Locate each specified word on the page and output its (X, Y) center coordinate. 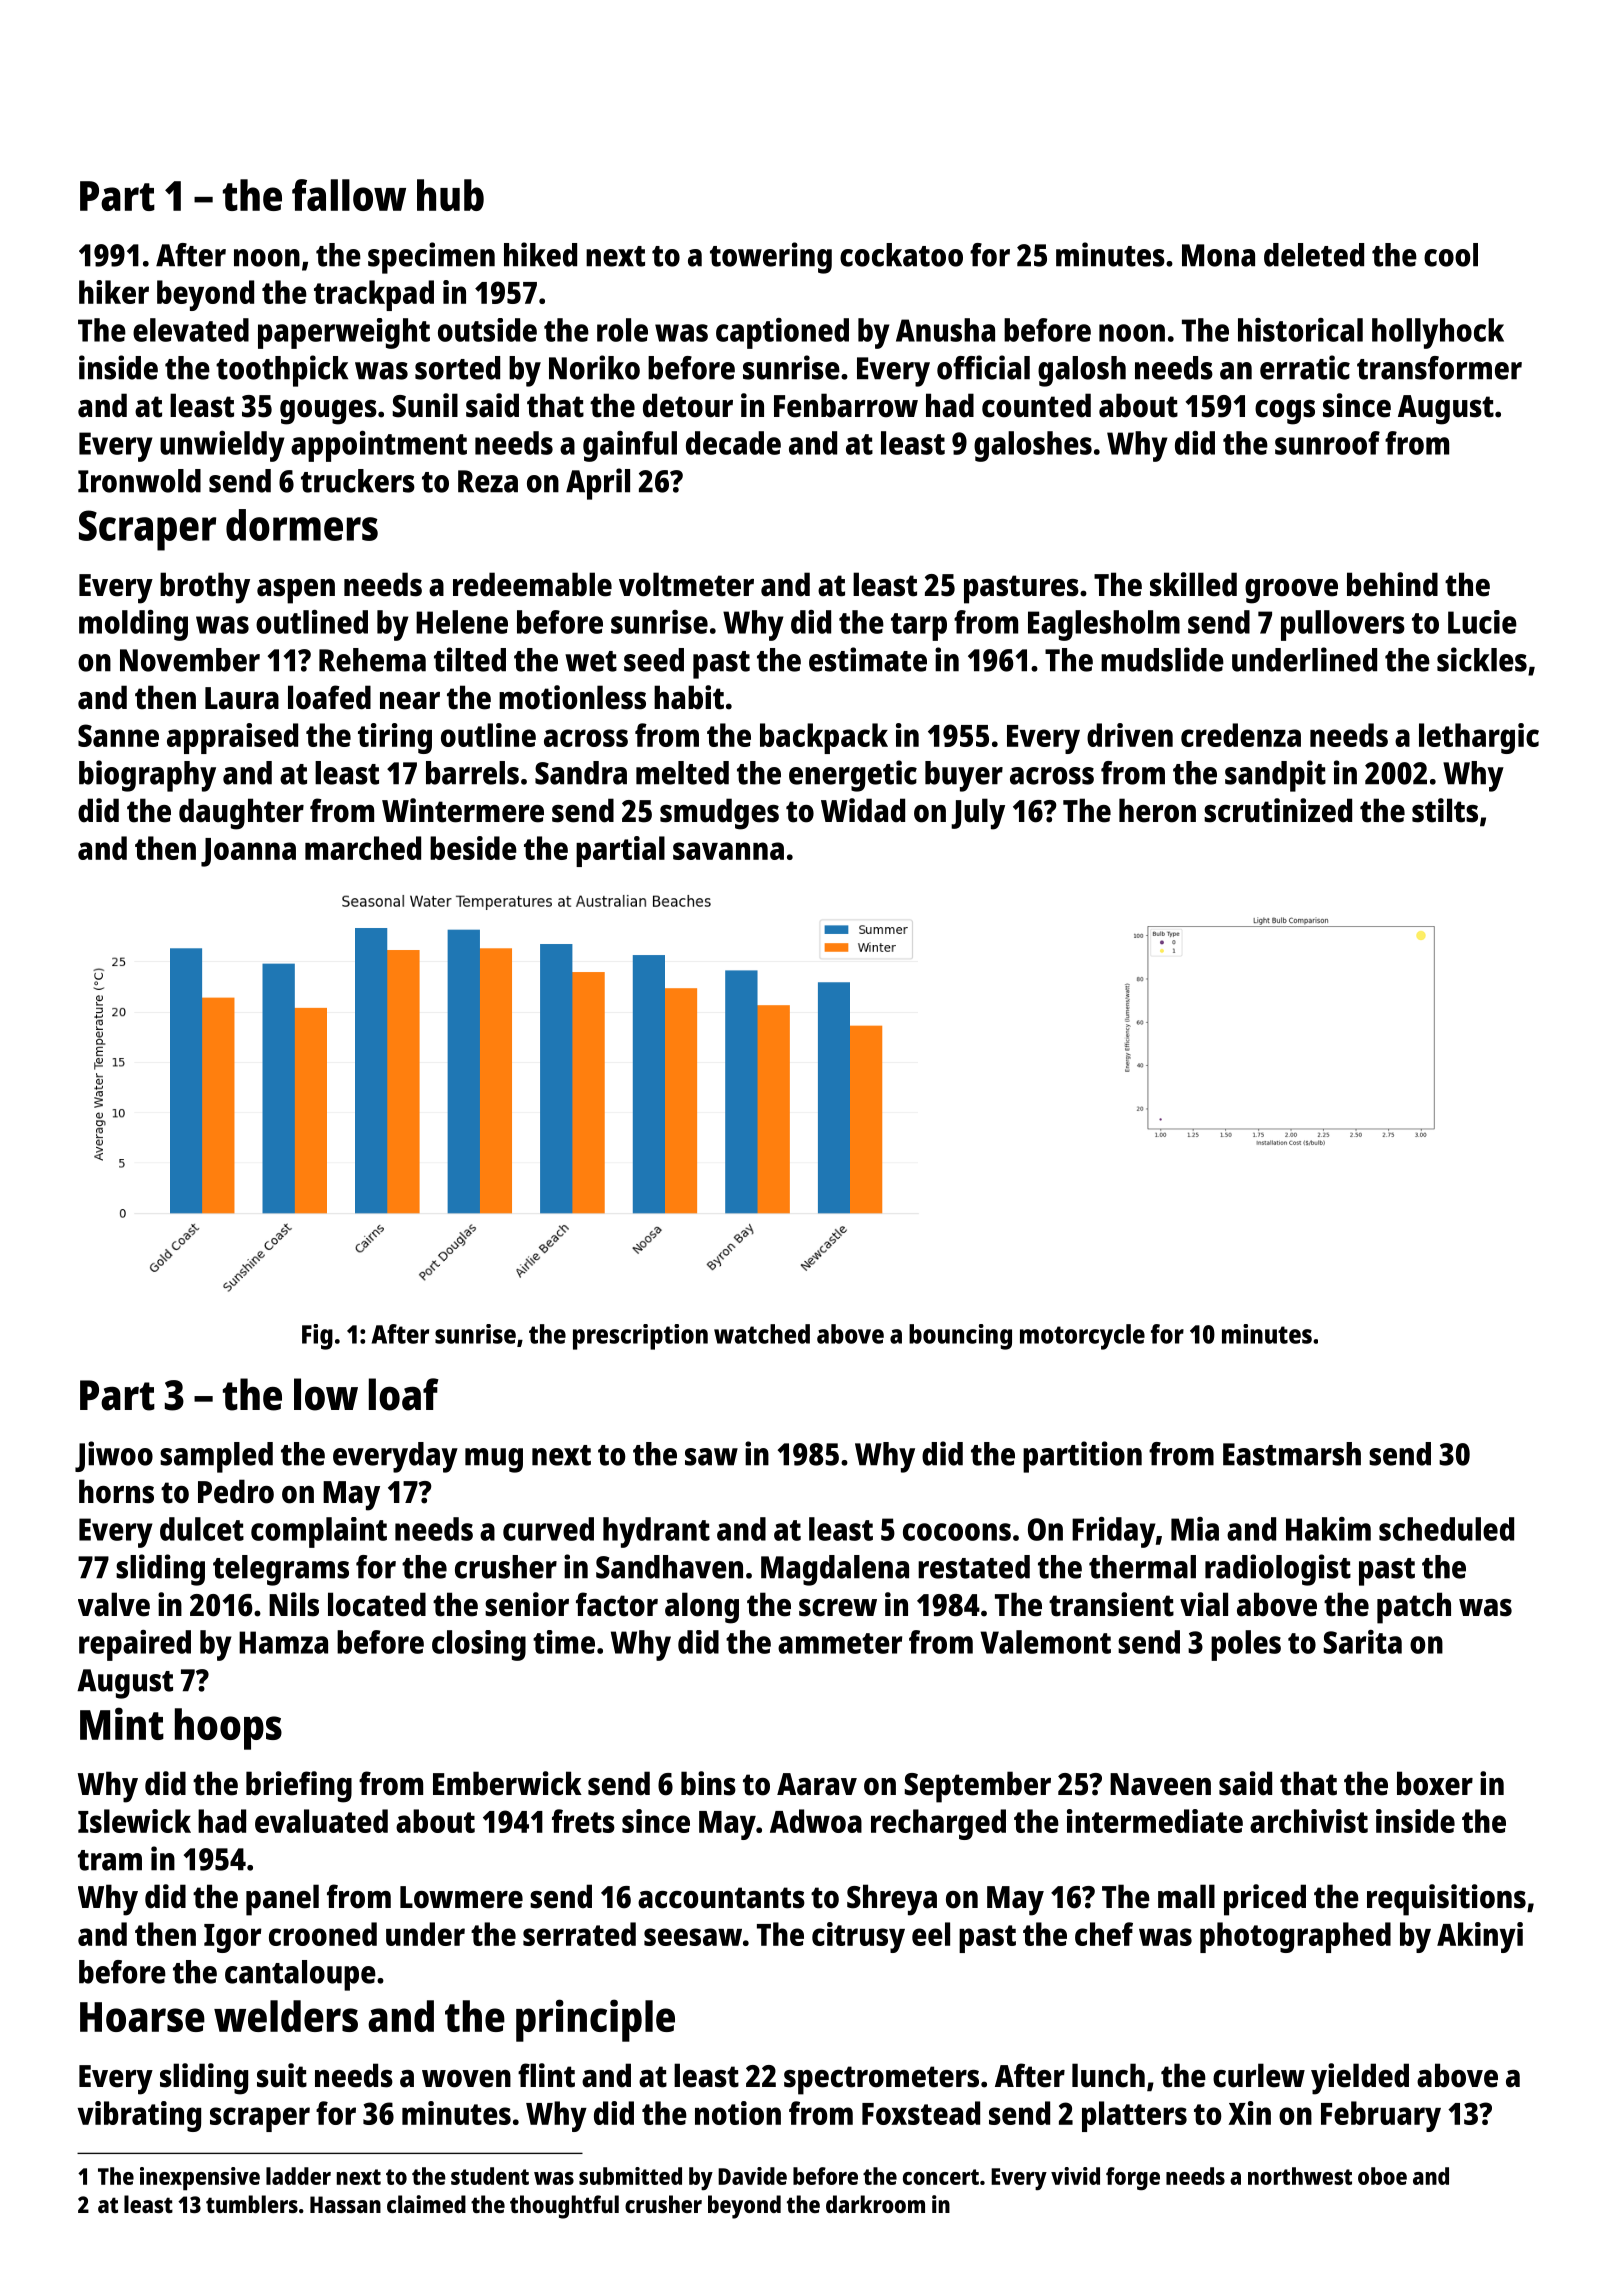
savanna (728, 851)
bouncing (960, 1337)
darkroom (875, 2204)
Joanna (248, 852)
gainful (630, 446)
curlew (1259, 2075)
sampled (216, 1457)
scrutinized (1278, 810)
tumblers (252, 2204)
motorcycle (1082, 1337)
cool (1451, 255)
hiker (114, 292)
